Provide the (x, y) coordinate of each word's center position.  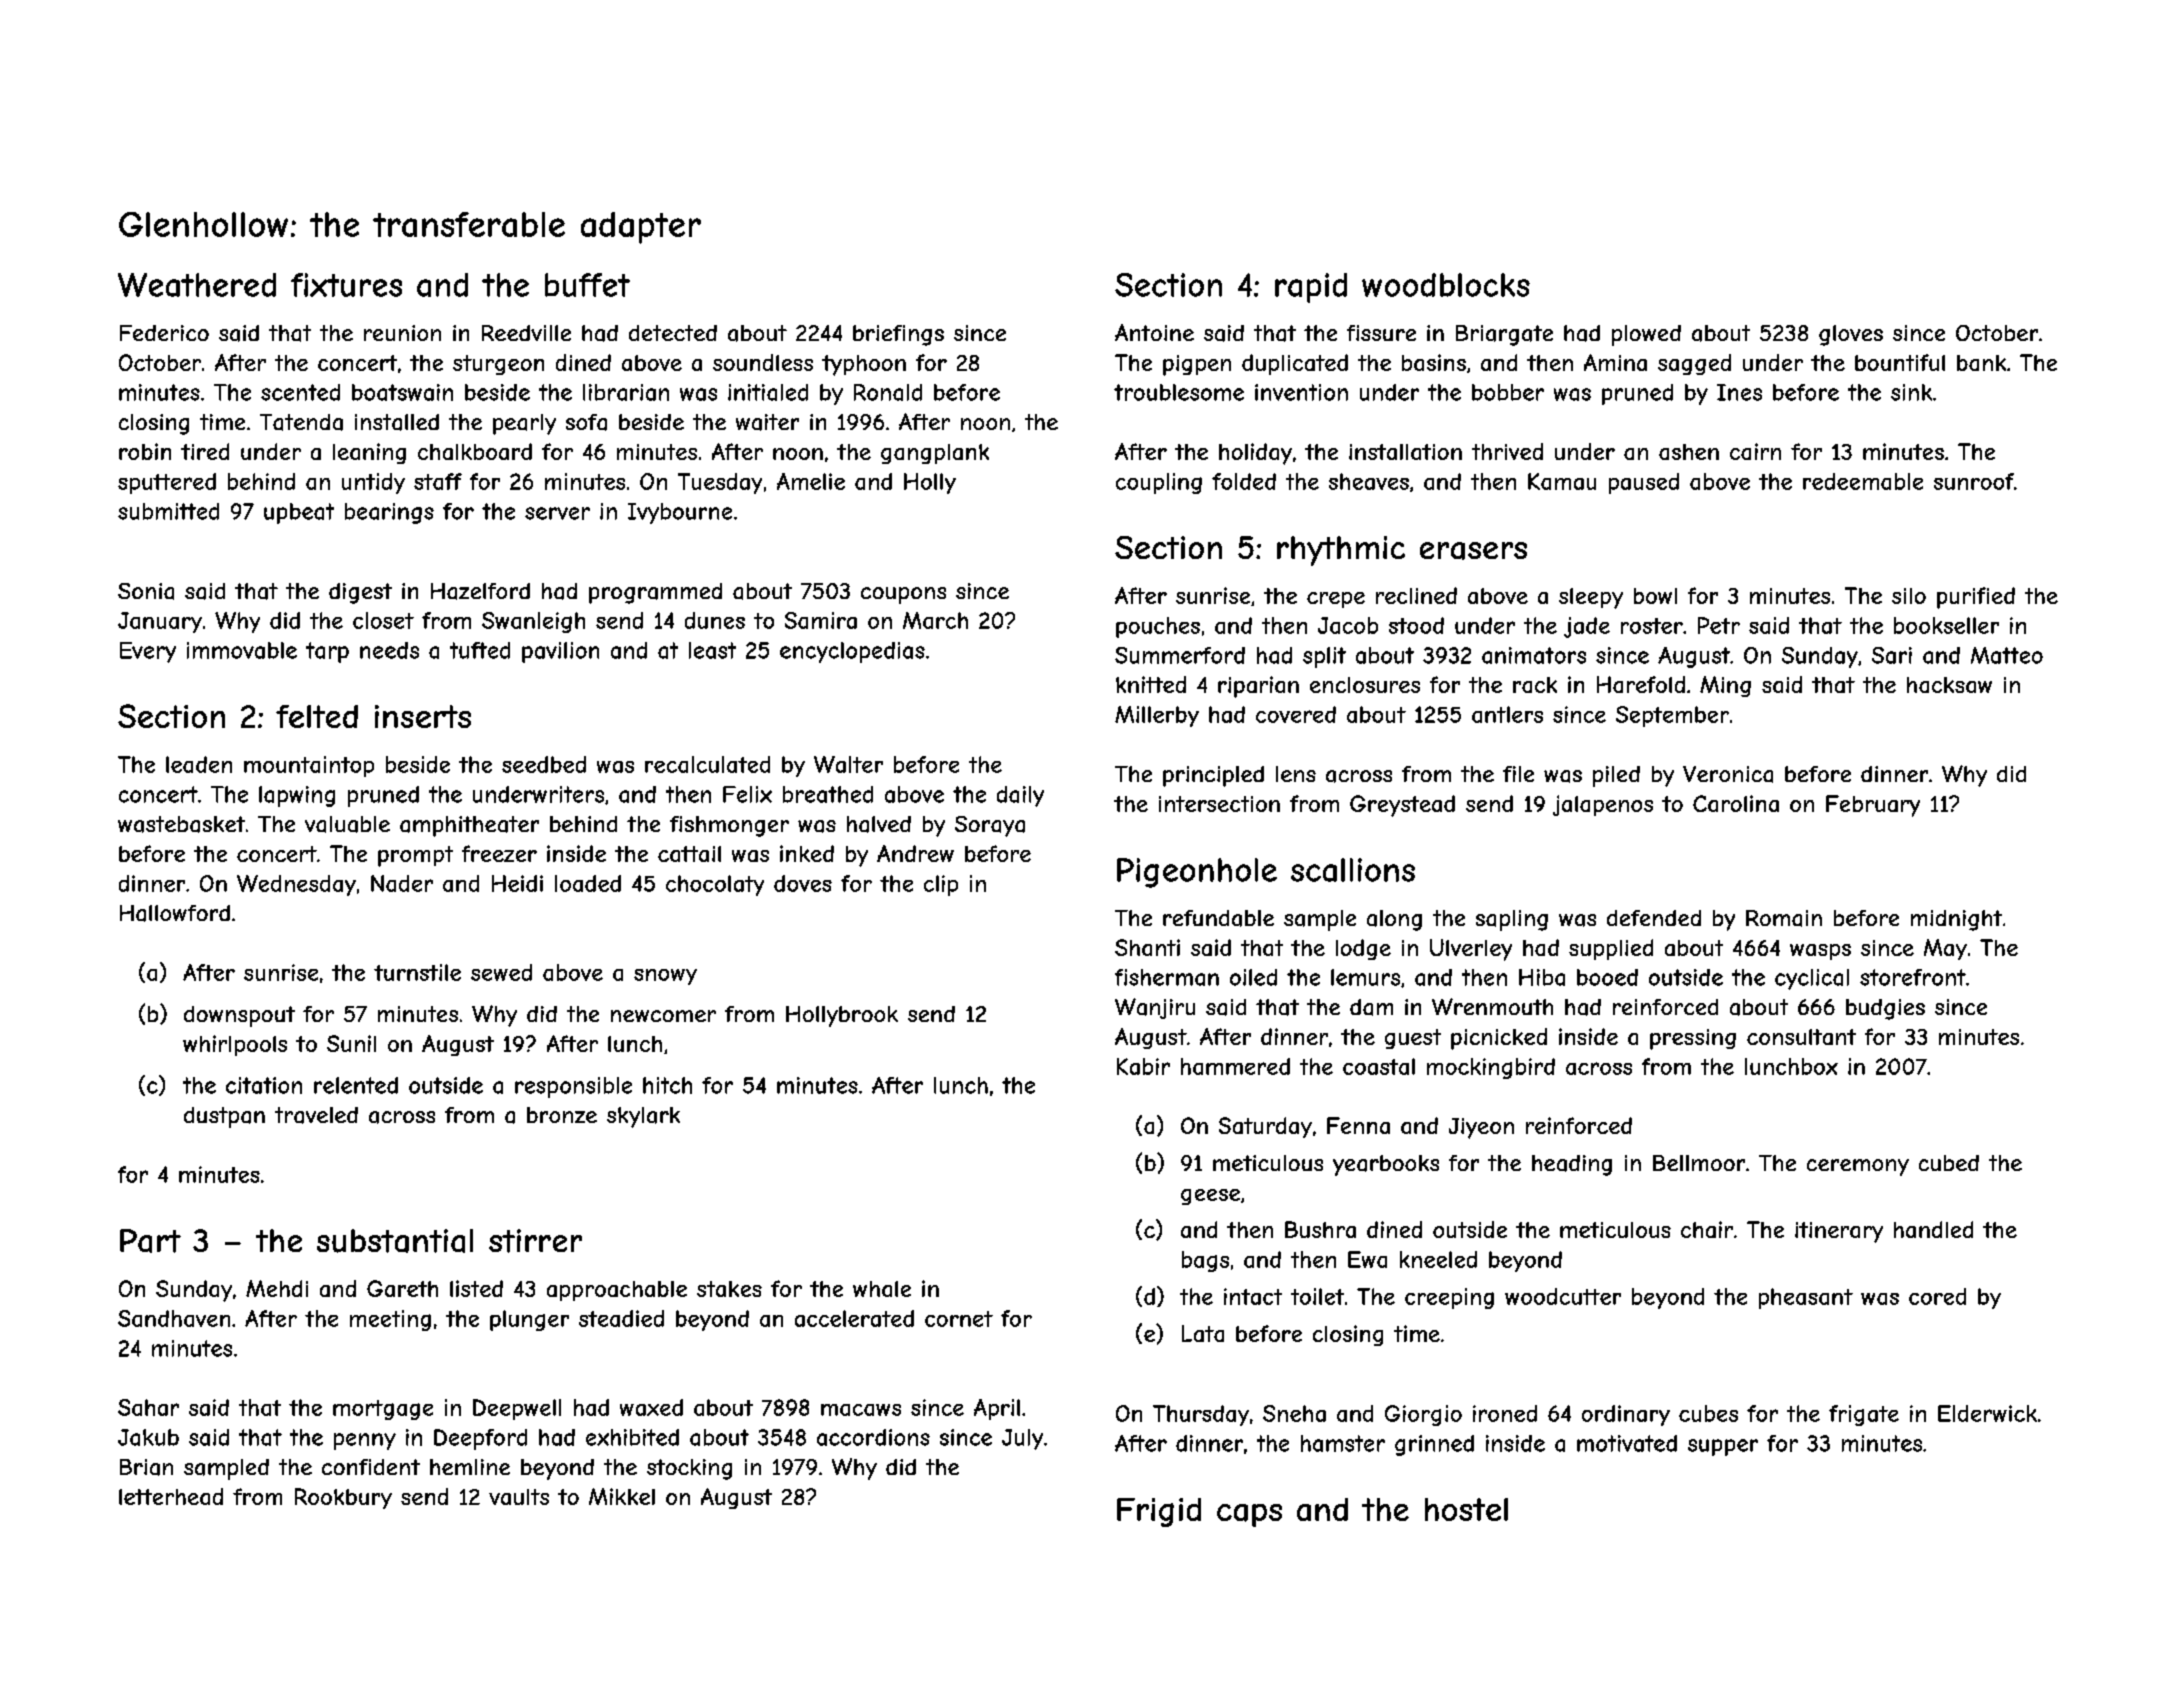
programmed (655, 593)
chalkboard (475, 451)
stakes (729, 1289)
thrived (1507, 451)
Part (150, 1241)
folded (1244, 481)
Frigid (1159, 1512)
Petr (1719, 625)
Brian (146, 1467)
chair (1707, 1229)
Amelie (811, 481)
